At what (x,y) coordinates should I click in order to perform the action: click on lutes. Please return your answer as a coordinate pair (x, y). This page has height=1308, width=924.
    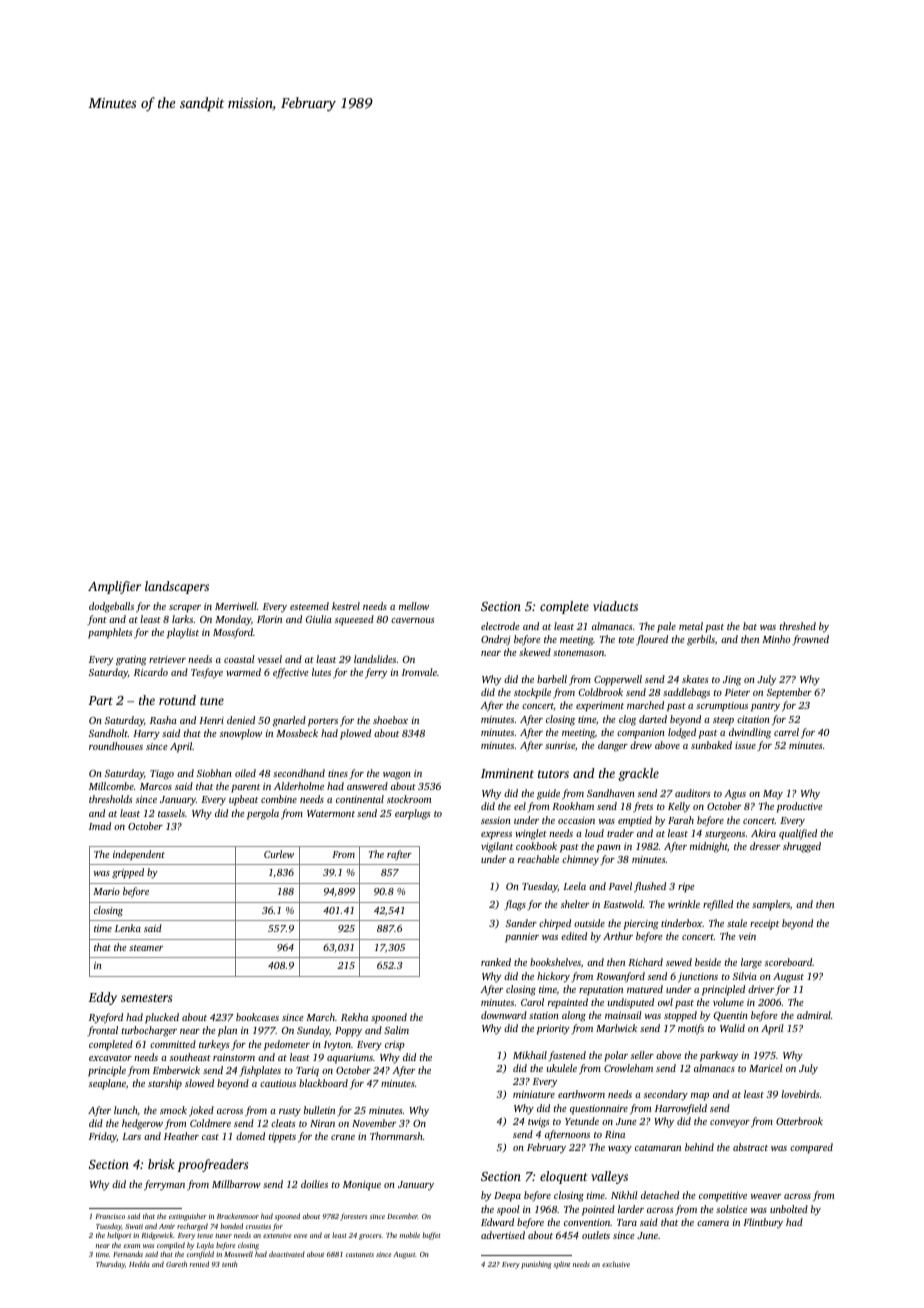
    Looking at the image, I should click on (321, 672).
